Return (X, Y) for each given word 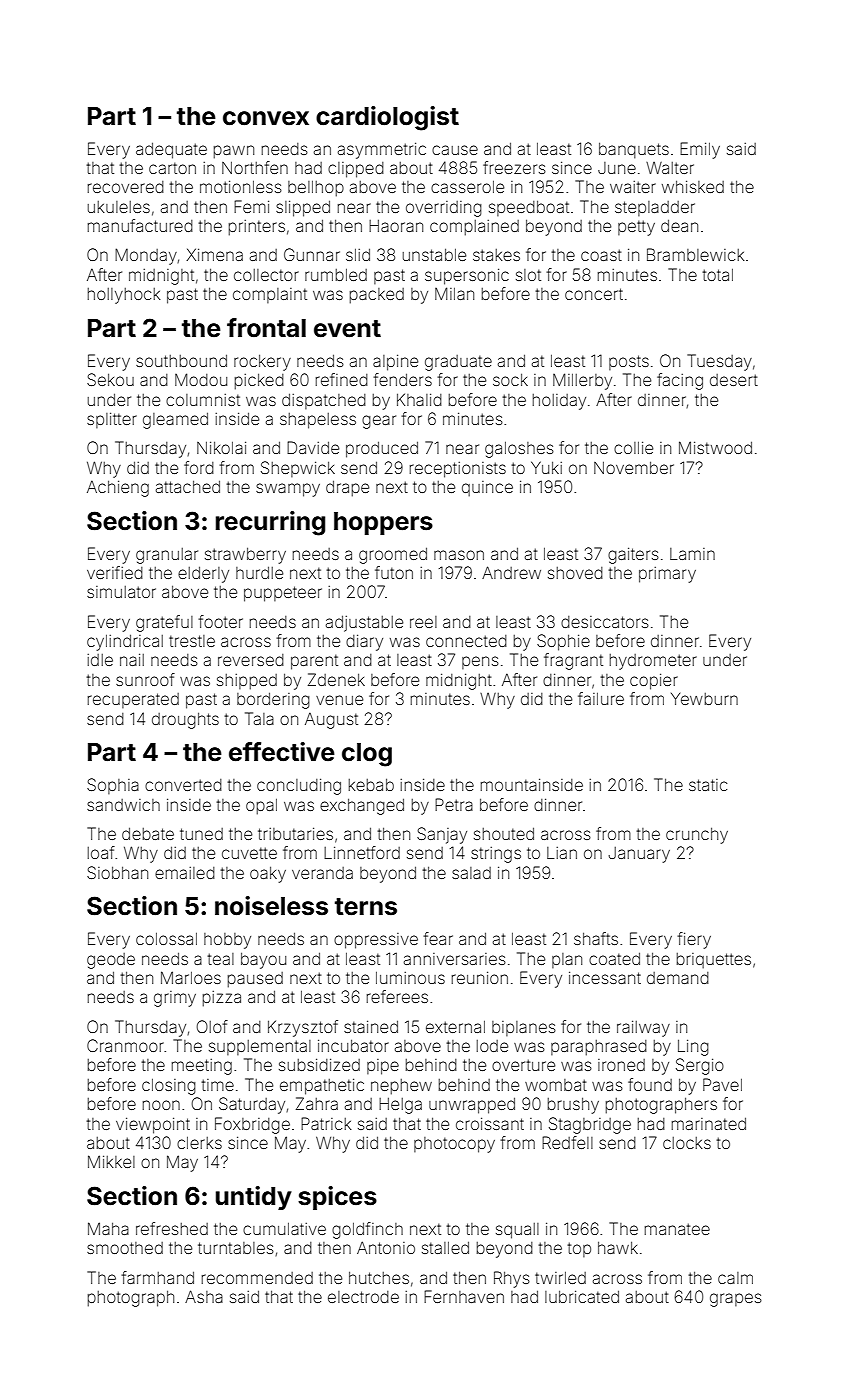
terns (366, 907)
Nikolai (221, 447)
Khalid (419, 399)
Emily (700, 150)
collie (633, 447)
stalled (445, 1247)
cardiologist (387, 118)
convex (266, 118)
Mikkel (111, 1161)
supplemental (260, 1047)
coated (614, 958)
